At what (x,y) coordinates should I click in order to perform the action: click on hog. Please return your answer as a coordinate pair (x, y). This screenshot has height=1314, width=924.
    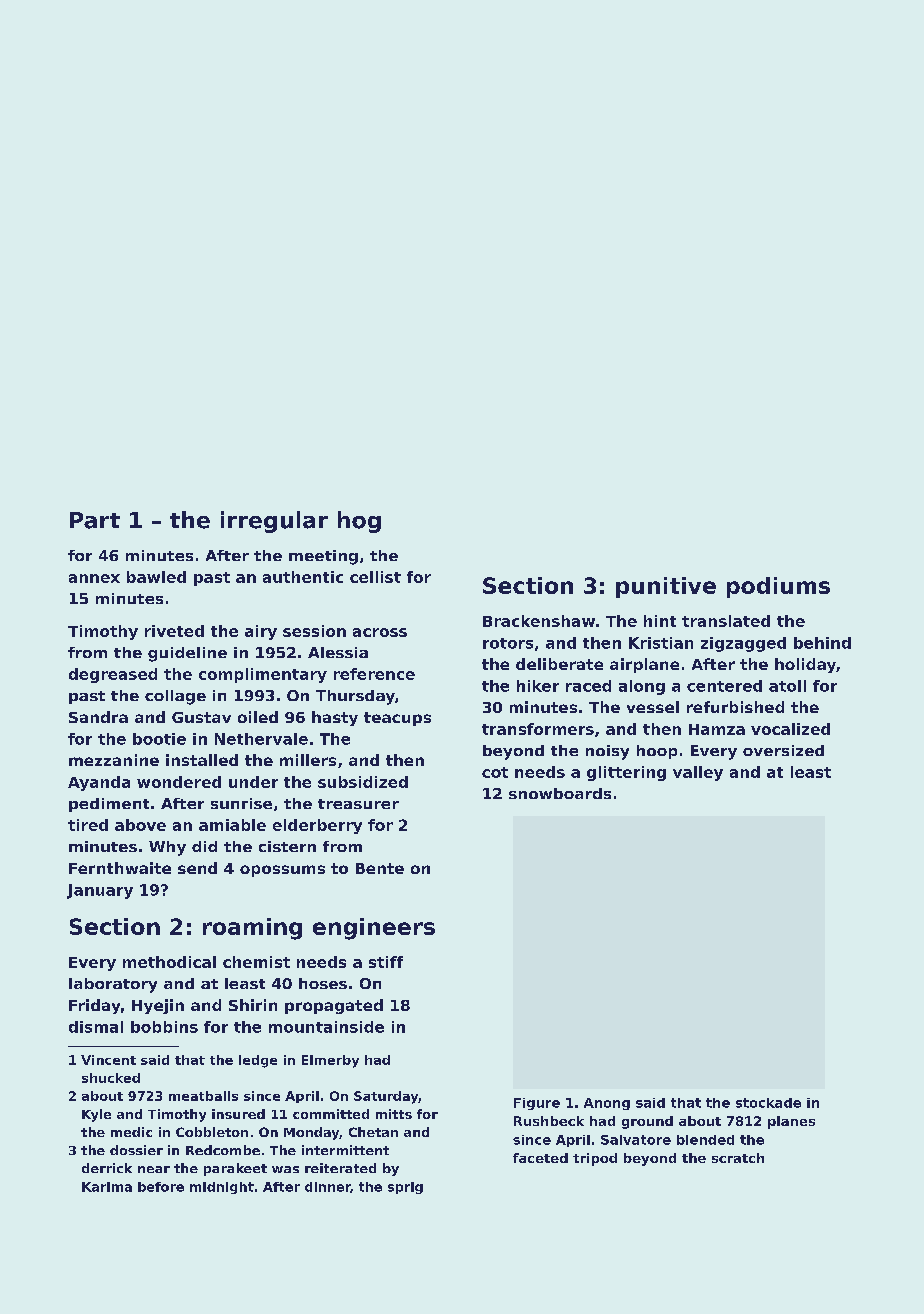
    Looking at the image, I should click on (359, 522).
